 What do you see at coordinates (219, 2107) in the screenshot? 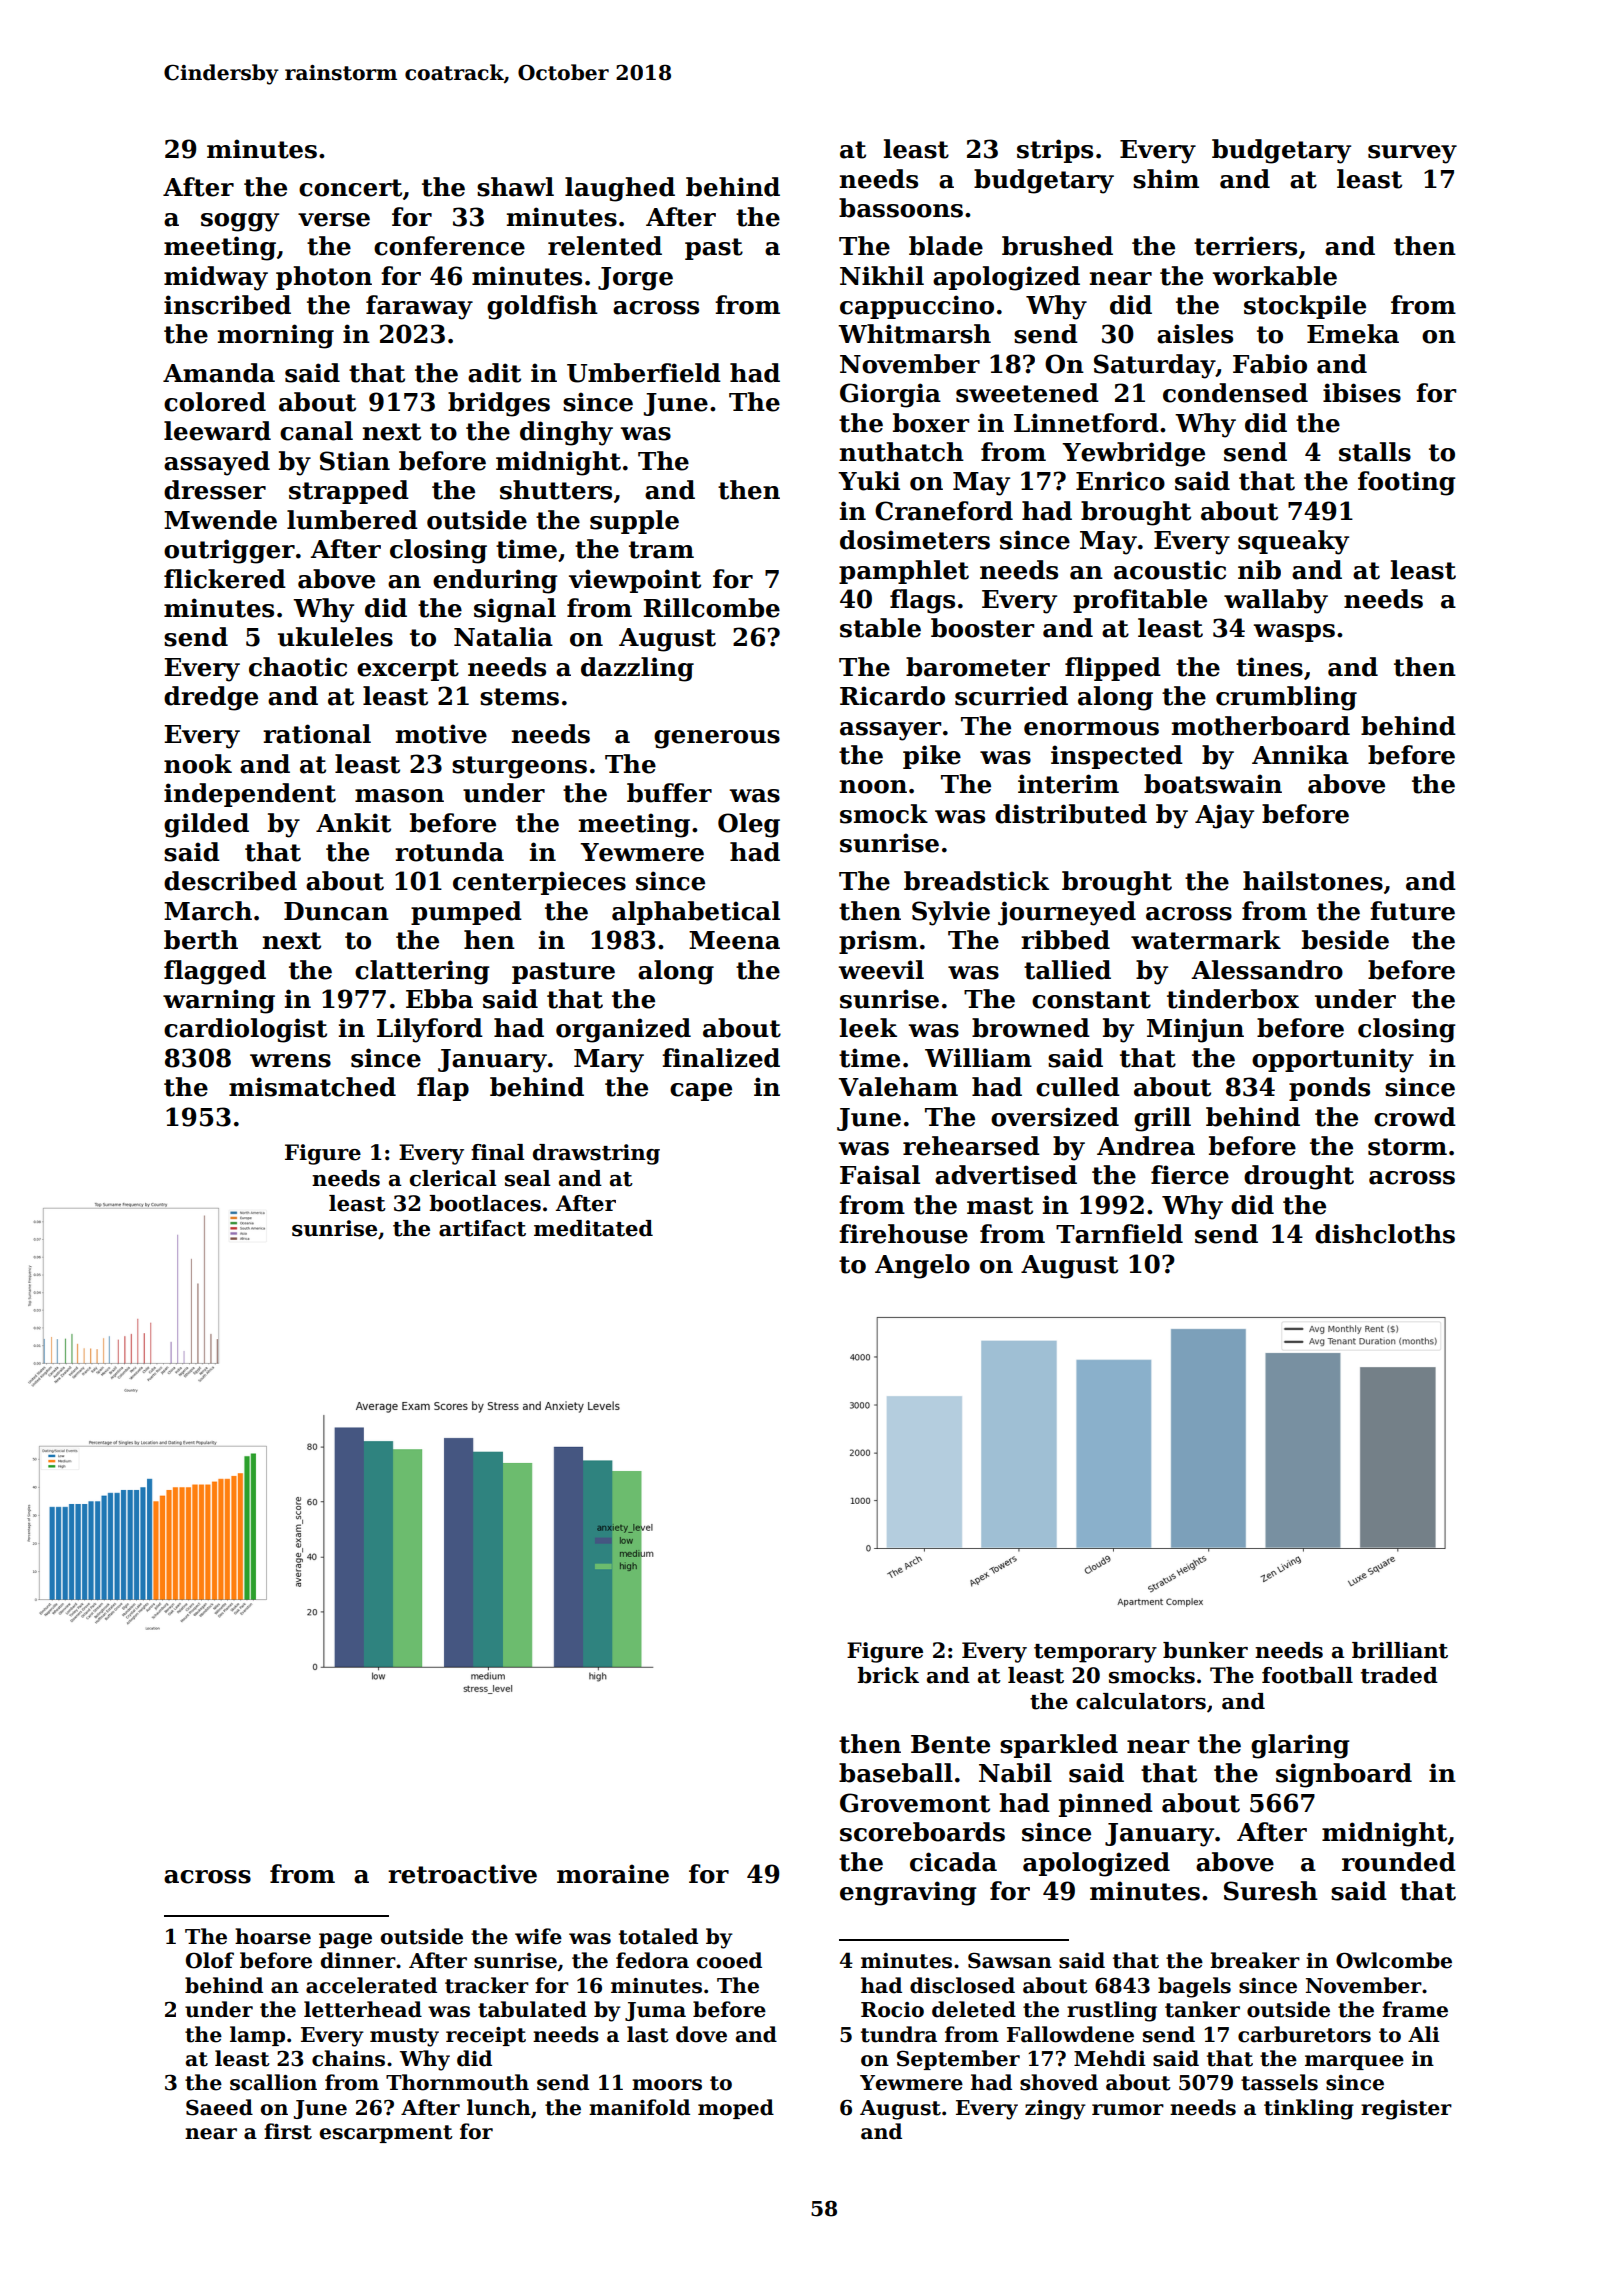
I see `Saeed` at bounding box center [219, 2107].
